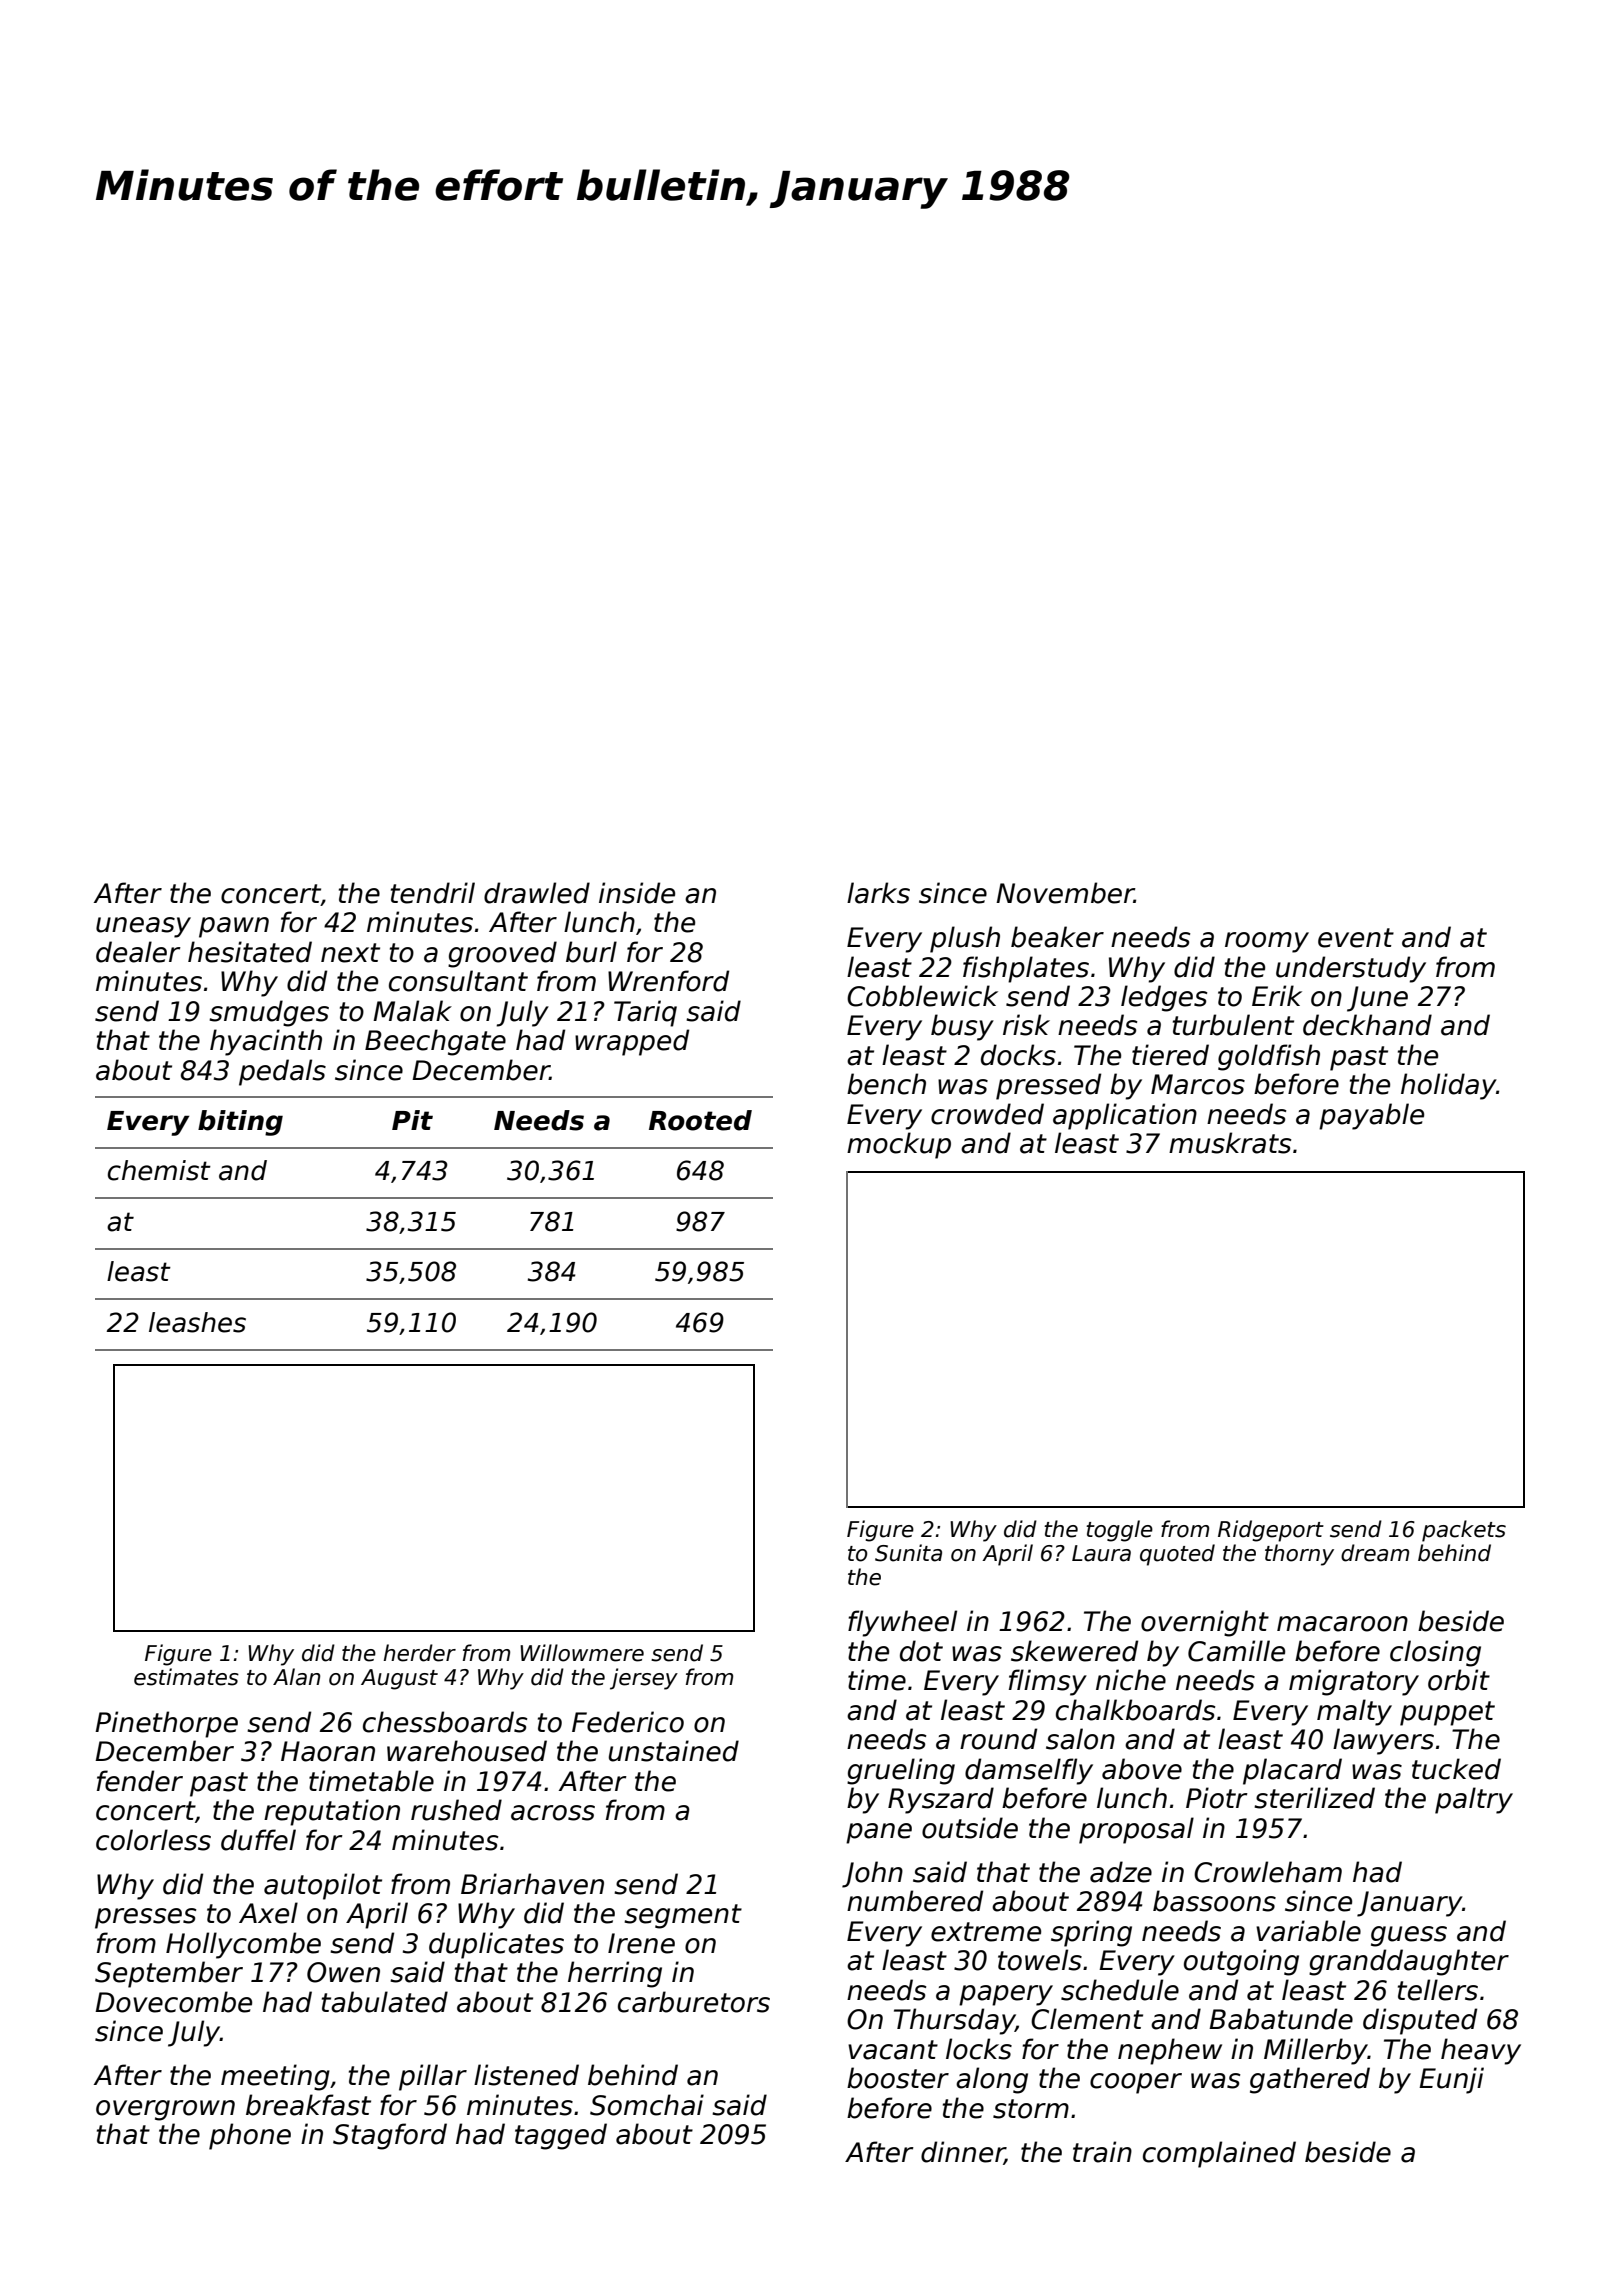 This screenshot has width=1620, height=2292. I want to click on uneasy, so click(143, 927).
